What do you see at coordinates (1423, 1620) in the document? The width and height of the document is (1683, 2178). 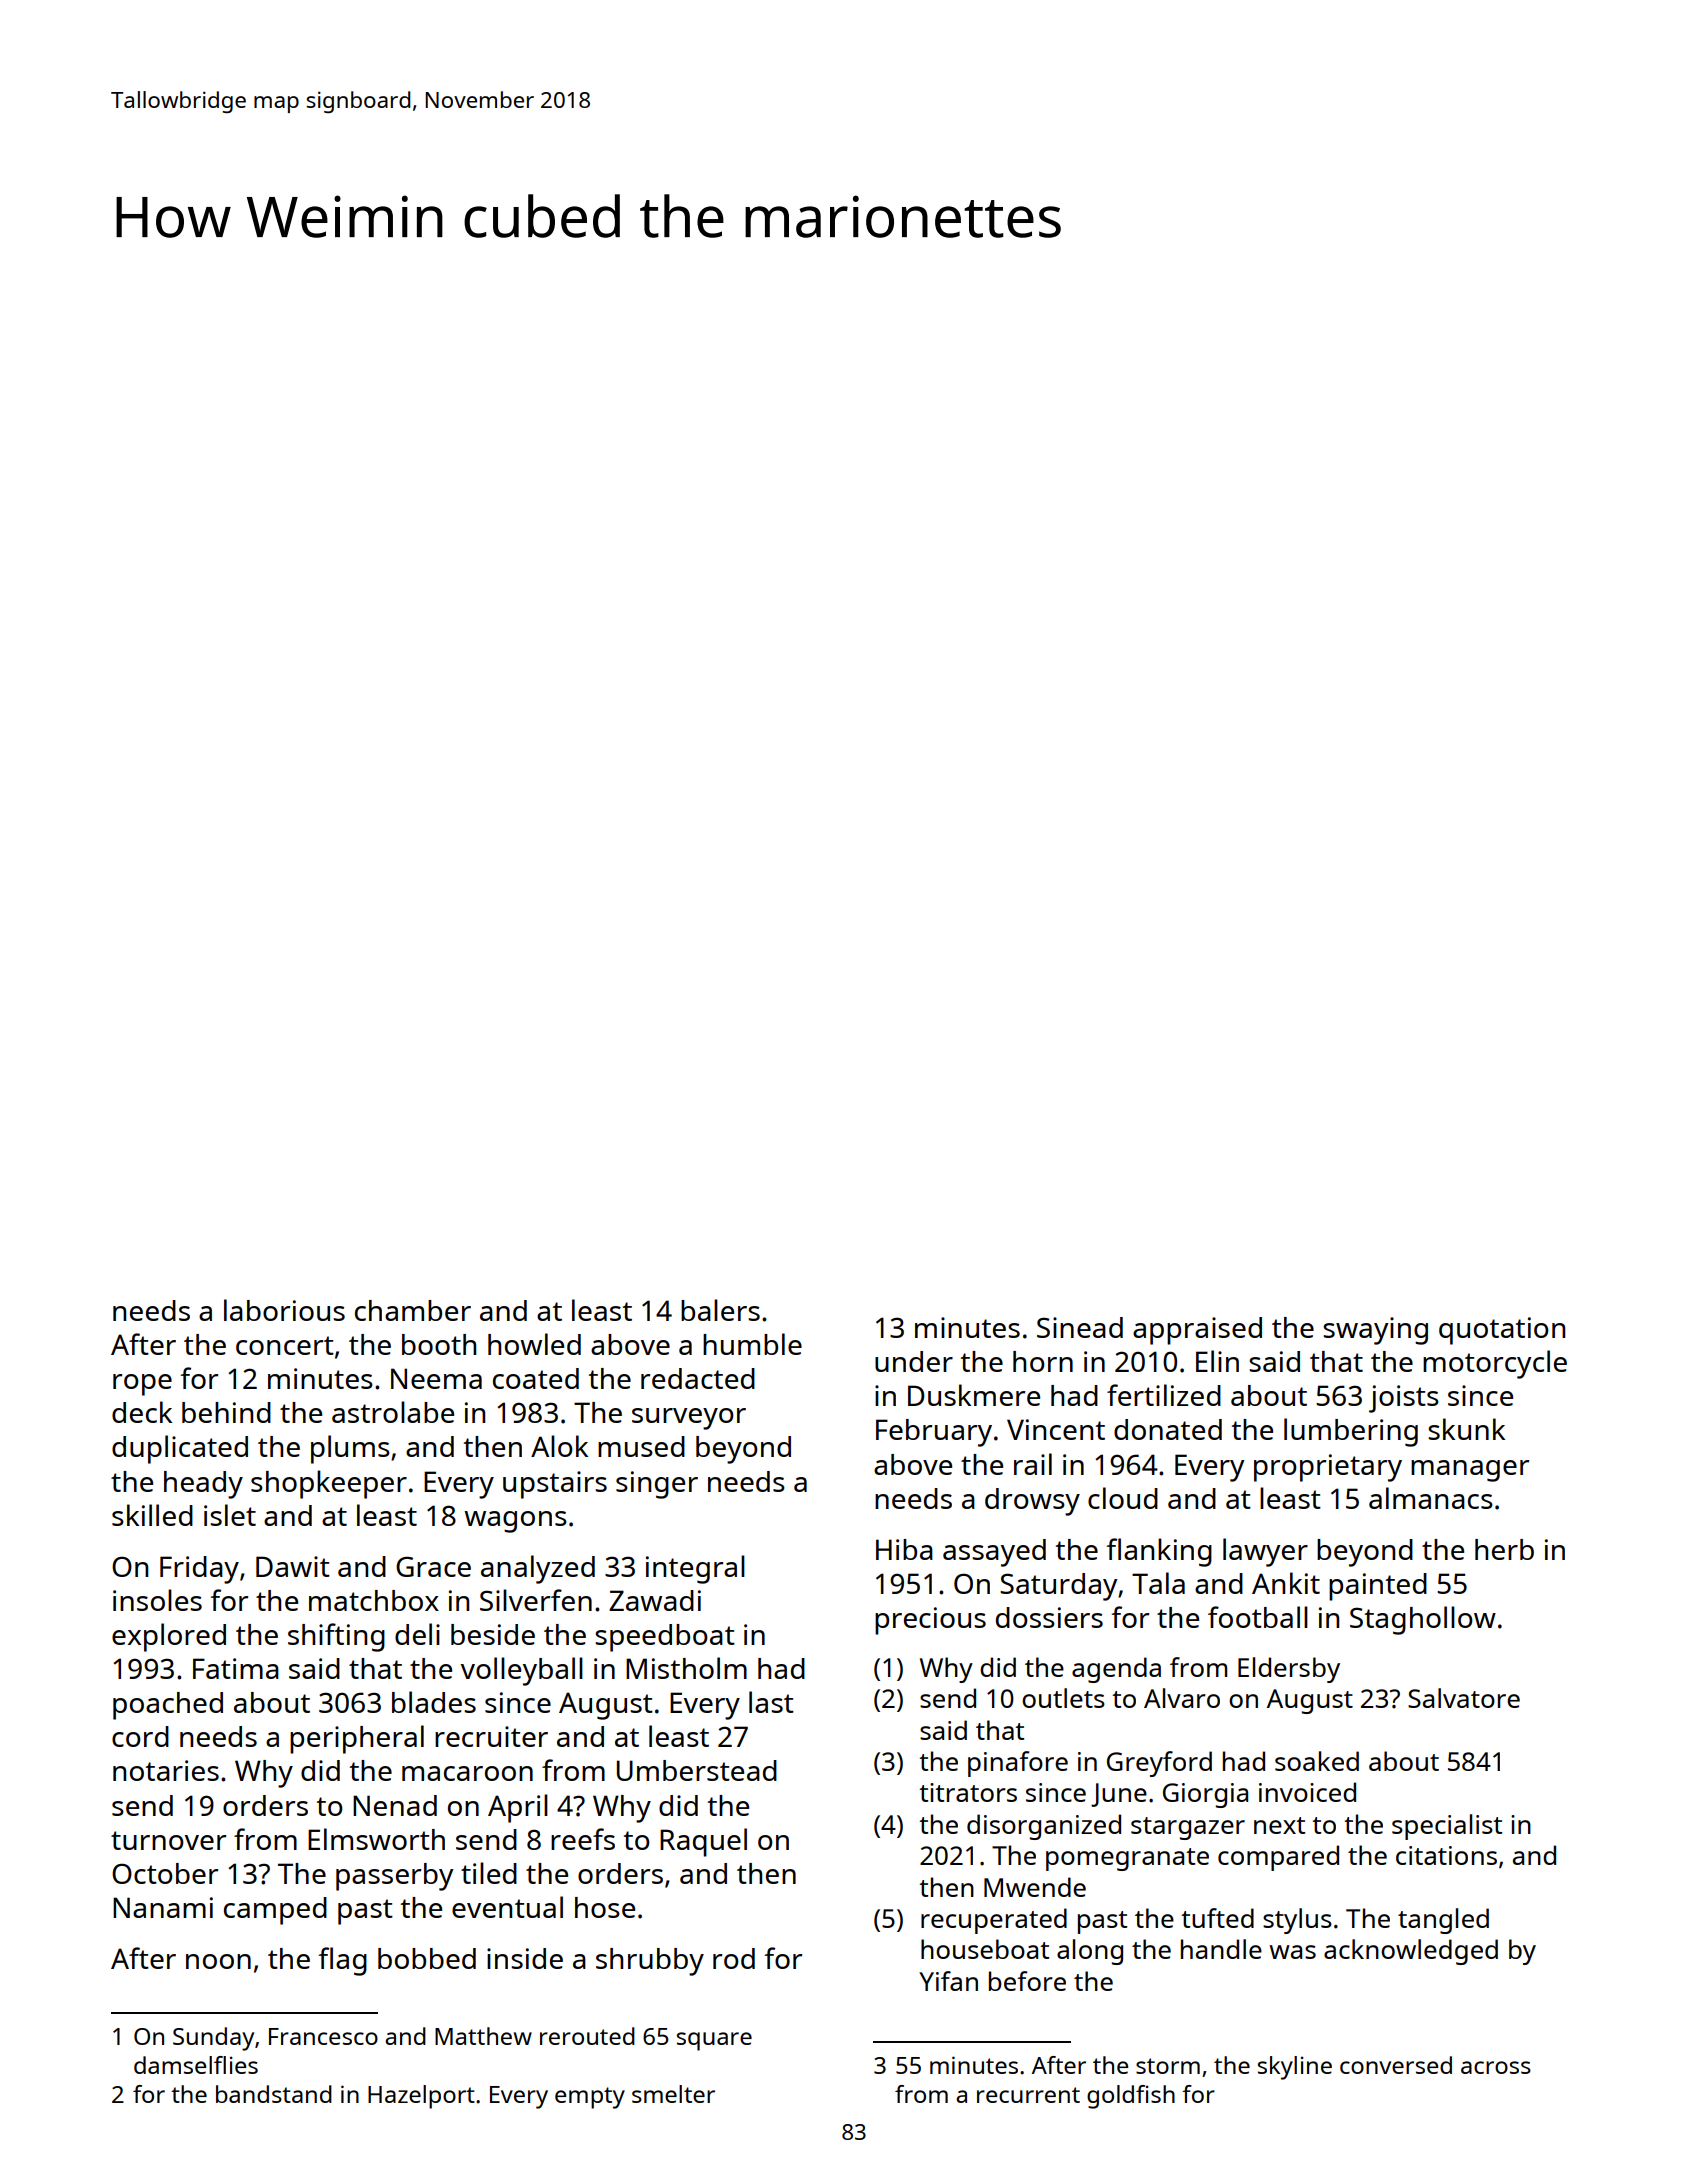 I see `Staghollow` at bounding box center [1423, 1620].
